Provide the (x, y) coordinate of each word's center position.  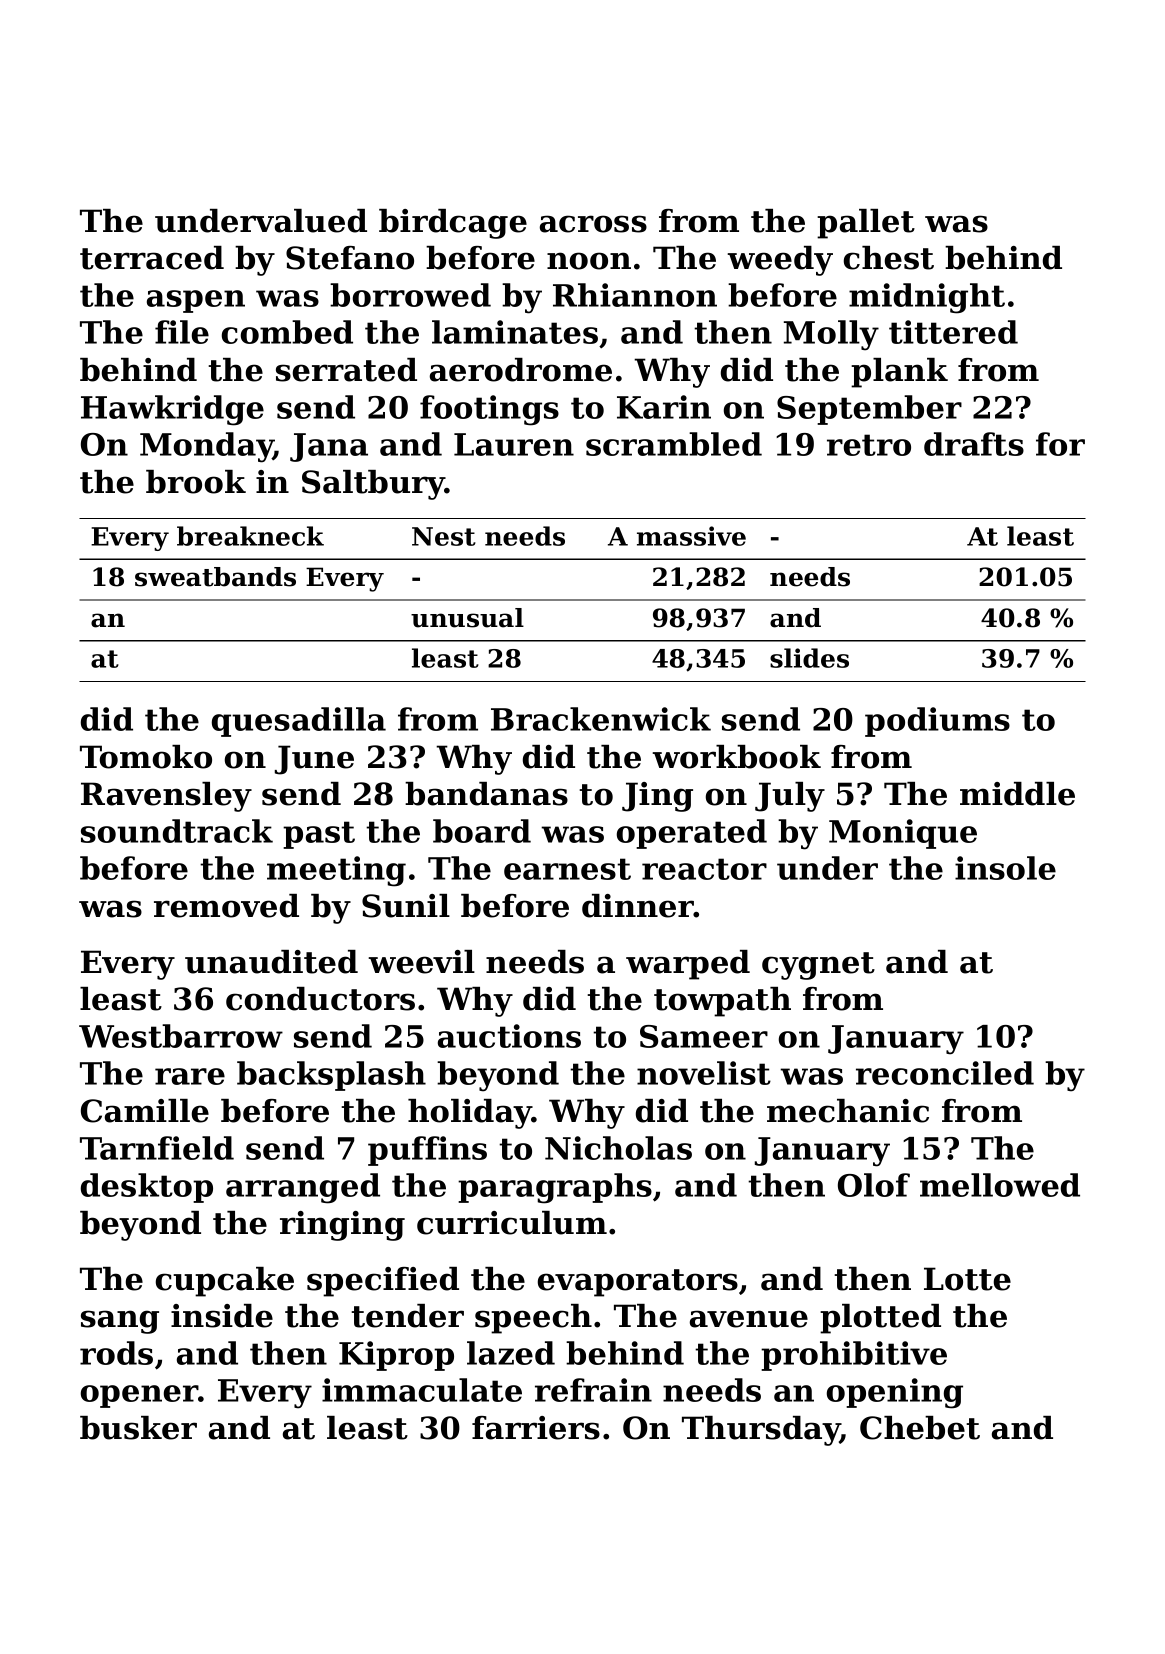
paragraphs (555, 1188)
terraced (152, 258)
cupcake (225, 1282)
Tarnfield (157, 1148)
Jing (657, 797)
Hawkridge (172, 410)
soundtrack (177, 831)
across (593, 224)
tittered (953, 332)
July (790, 797)
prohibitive (854, 1356)
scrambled (674, 444)
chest (889, 258)
